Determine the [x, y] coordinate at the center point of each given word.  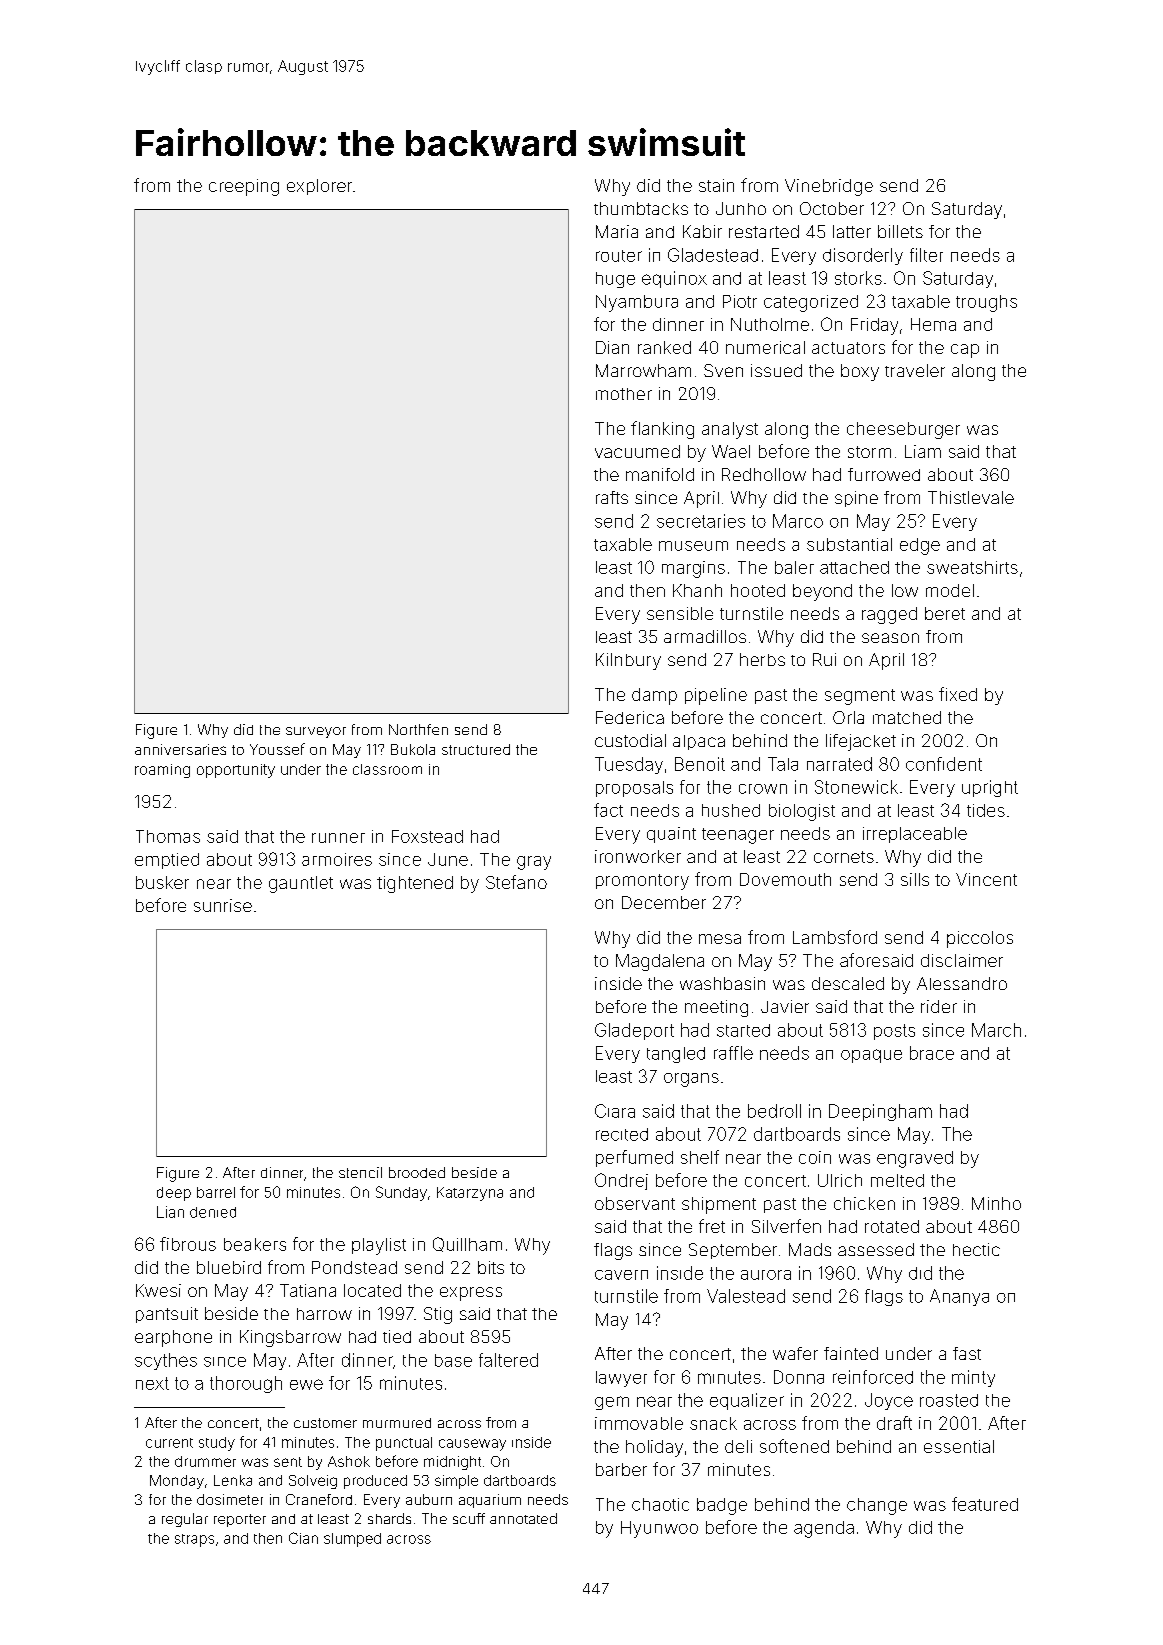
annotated [523, 1518]
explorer [319, 187]
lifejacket [861, 742]
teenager [738, 836]
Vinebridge [829, 187]
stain [716, 185]
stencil [360, 1172]
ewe [306, 1384]
